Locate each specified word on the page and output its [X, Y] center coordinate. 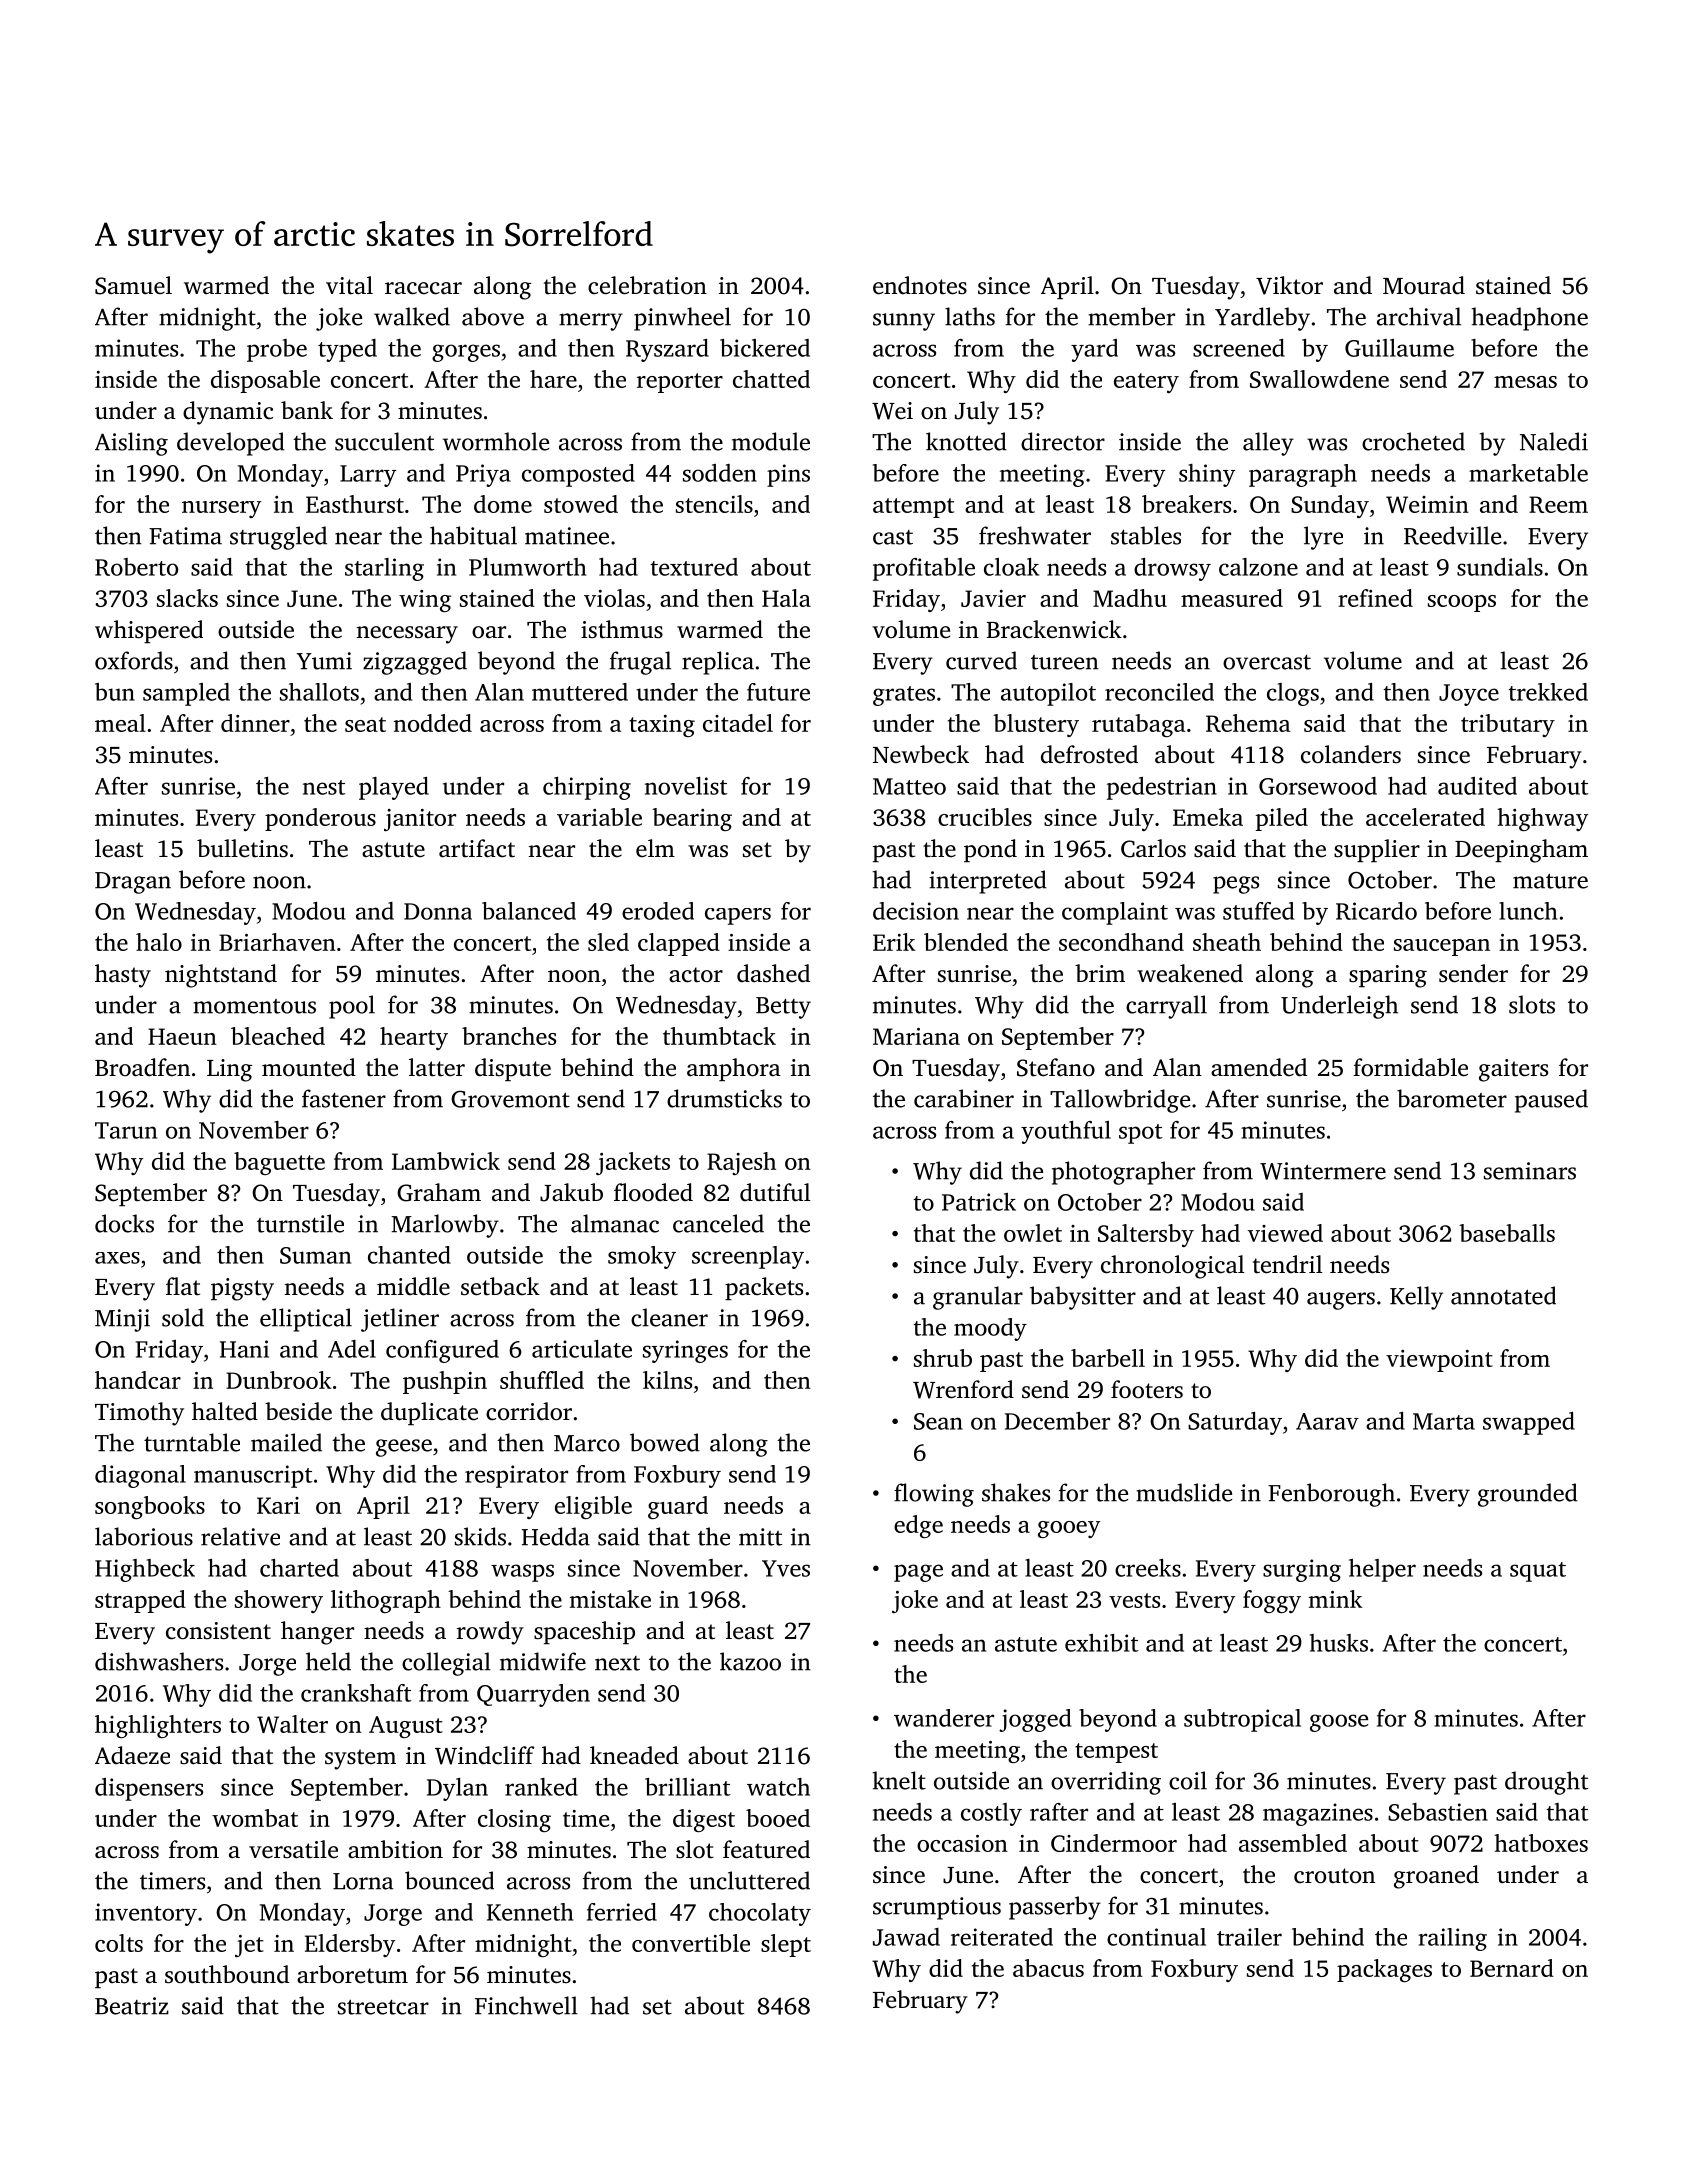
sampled [186, 694]
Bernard [1512, 1968]
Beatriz [132, 2006]
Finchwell [526, 2005]
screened [1239, 348]
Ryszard [667, 350]
